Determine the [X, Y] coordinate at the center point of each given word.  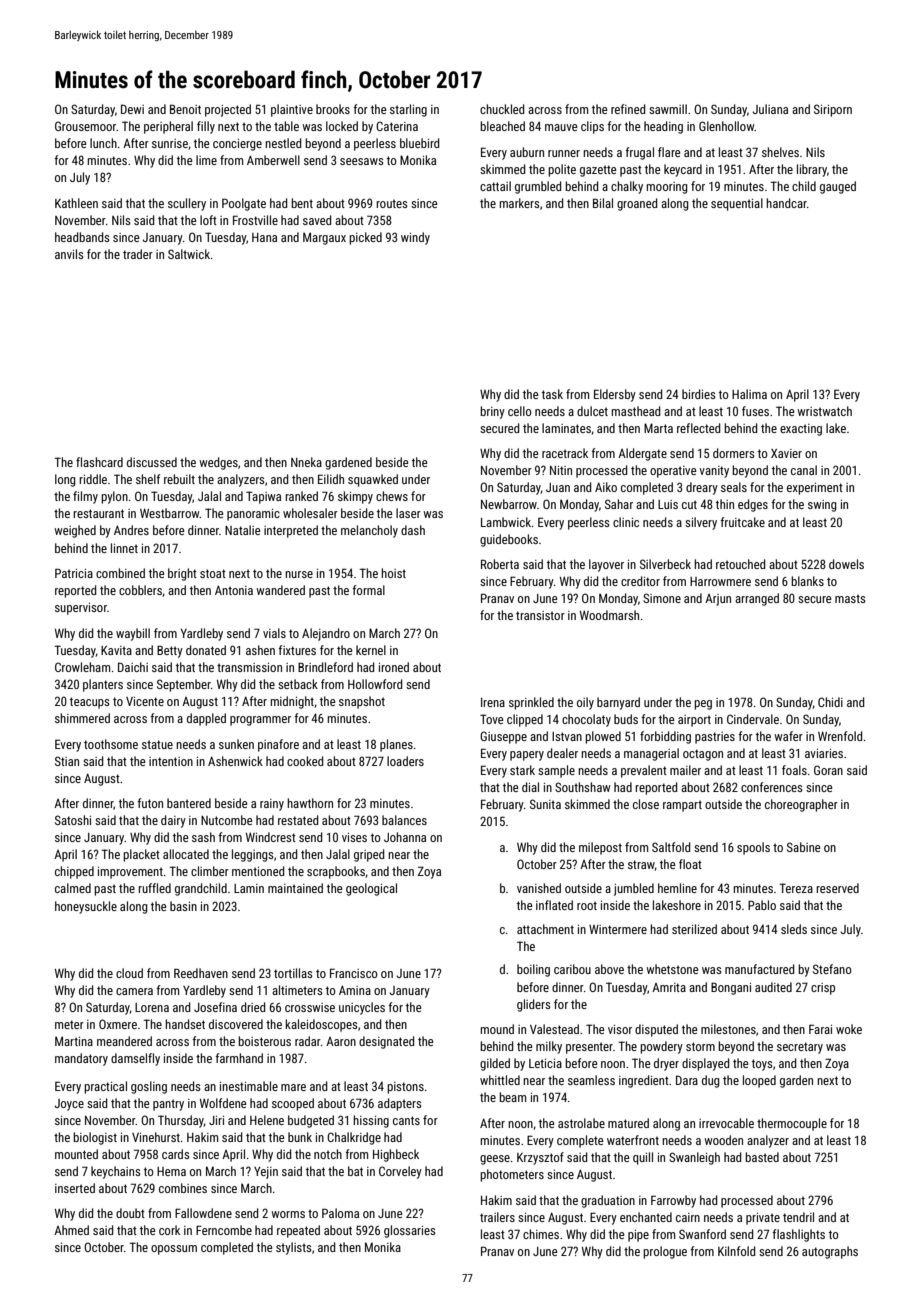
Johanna [405, 837]
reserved [837, 888]
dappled [206, 719]
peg [703, 705]
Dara [687, 1080]
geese [495, 1160]
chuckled [502, 109]
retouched [741, 564]
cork [169, 1230]
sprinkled [531, 703]
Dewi [132, 109]
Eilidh [331, 479]
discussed [152, 462]
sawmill [668, 109]
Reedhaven [201, 973]
